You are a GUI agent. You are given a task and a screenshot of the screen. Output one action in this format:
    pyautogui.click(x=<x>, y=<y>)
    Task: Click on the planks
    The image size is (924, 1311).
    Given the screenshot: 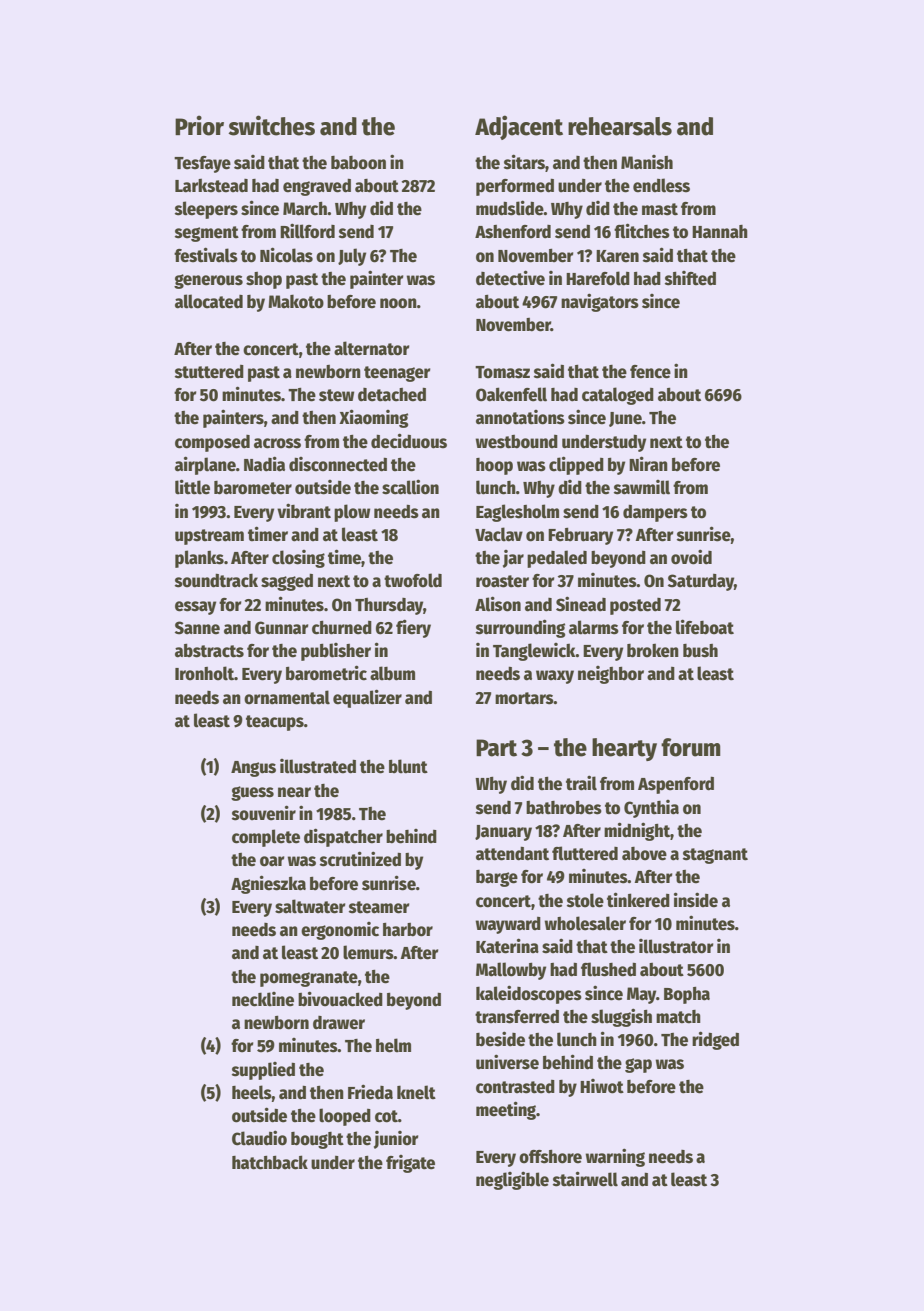 What is the action you would take?
    pyautogui.click(x=199, y=559)
